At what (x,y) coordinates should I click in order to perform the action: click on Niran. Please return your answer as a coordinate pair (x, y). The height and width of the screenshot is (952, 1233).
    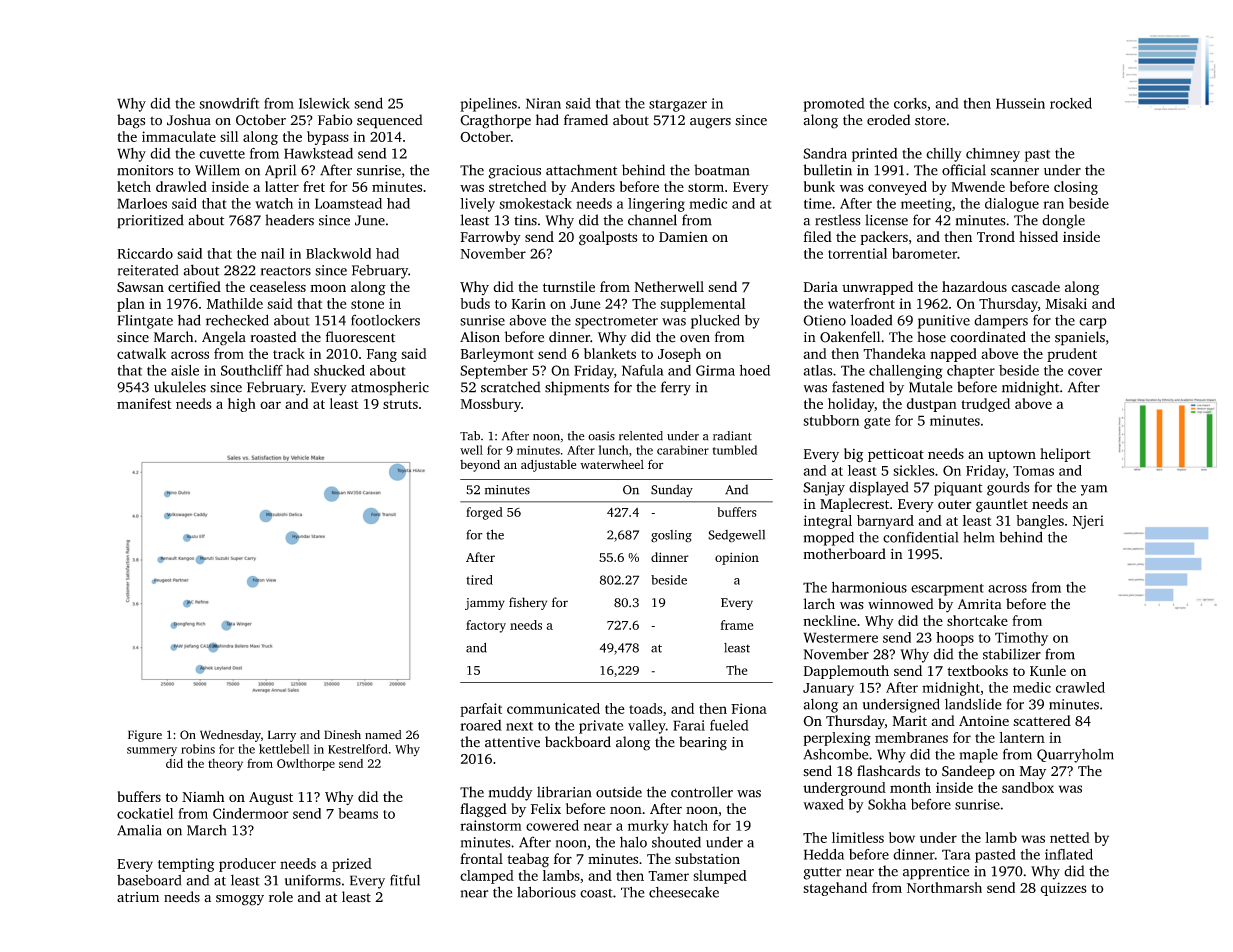
    Looking at the image, I should click on (543, 103).
